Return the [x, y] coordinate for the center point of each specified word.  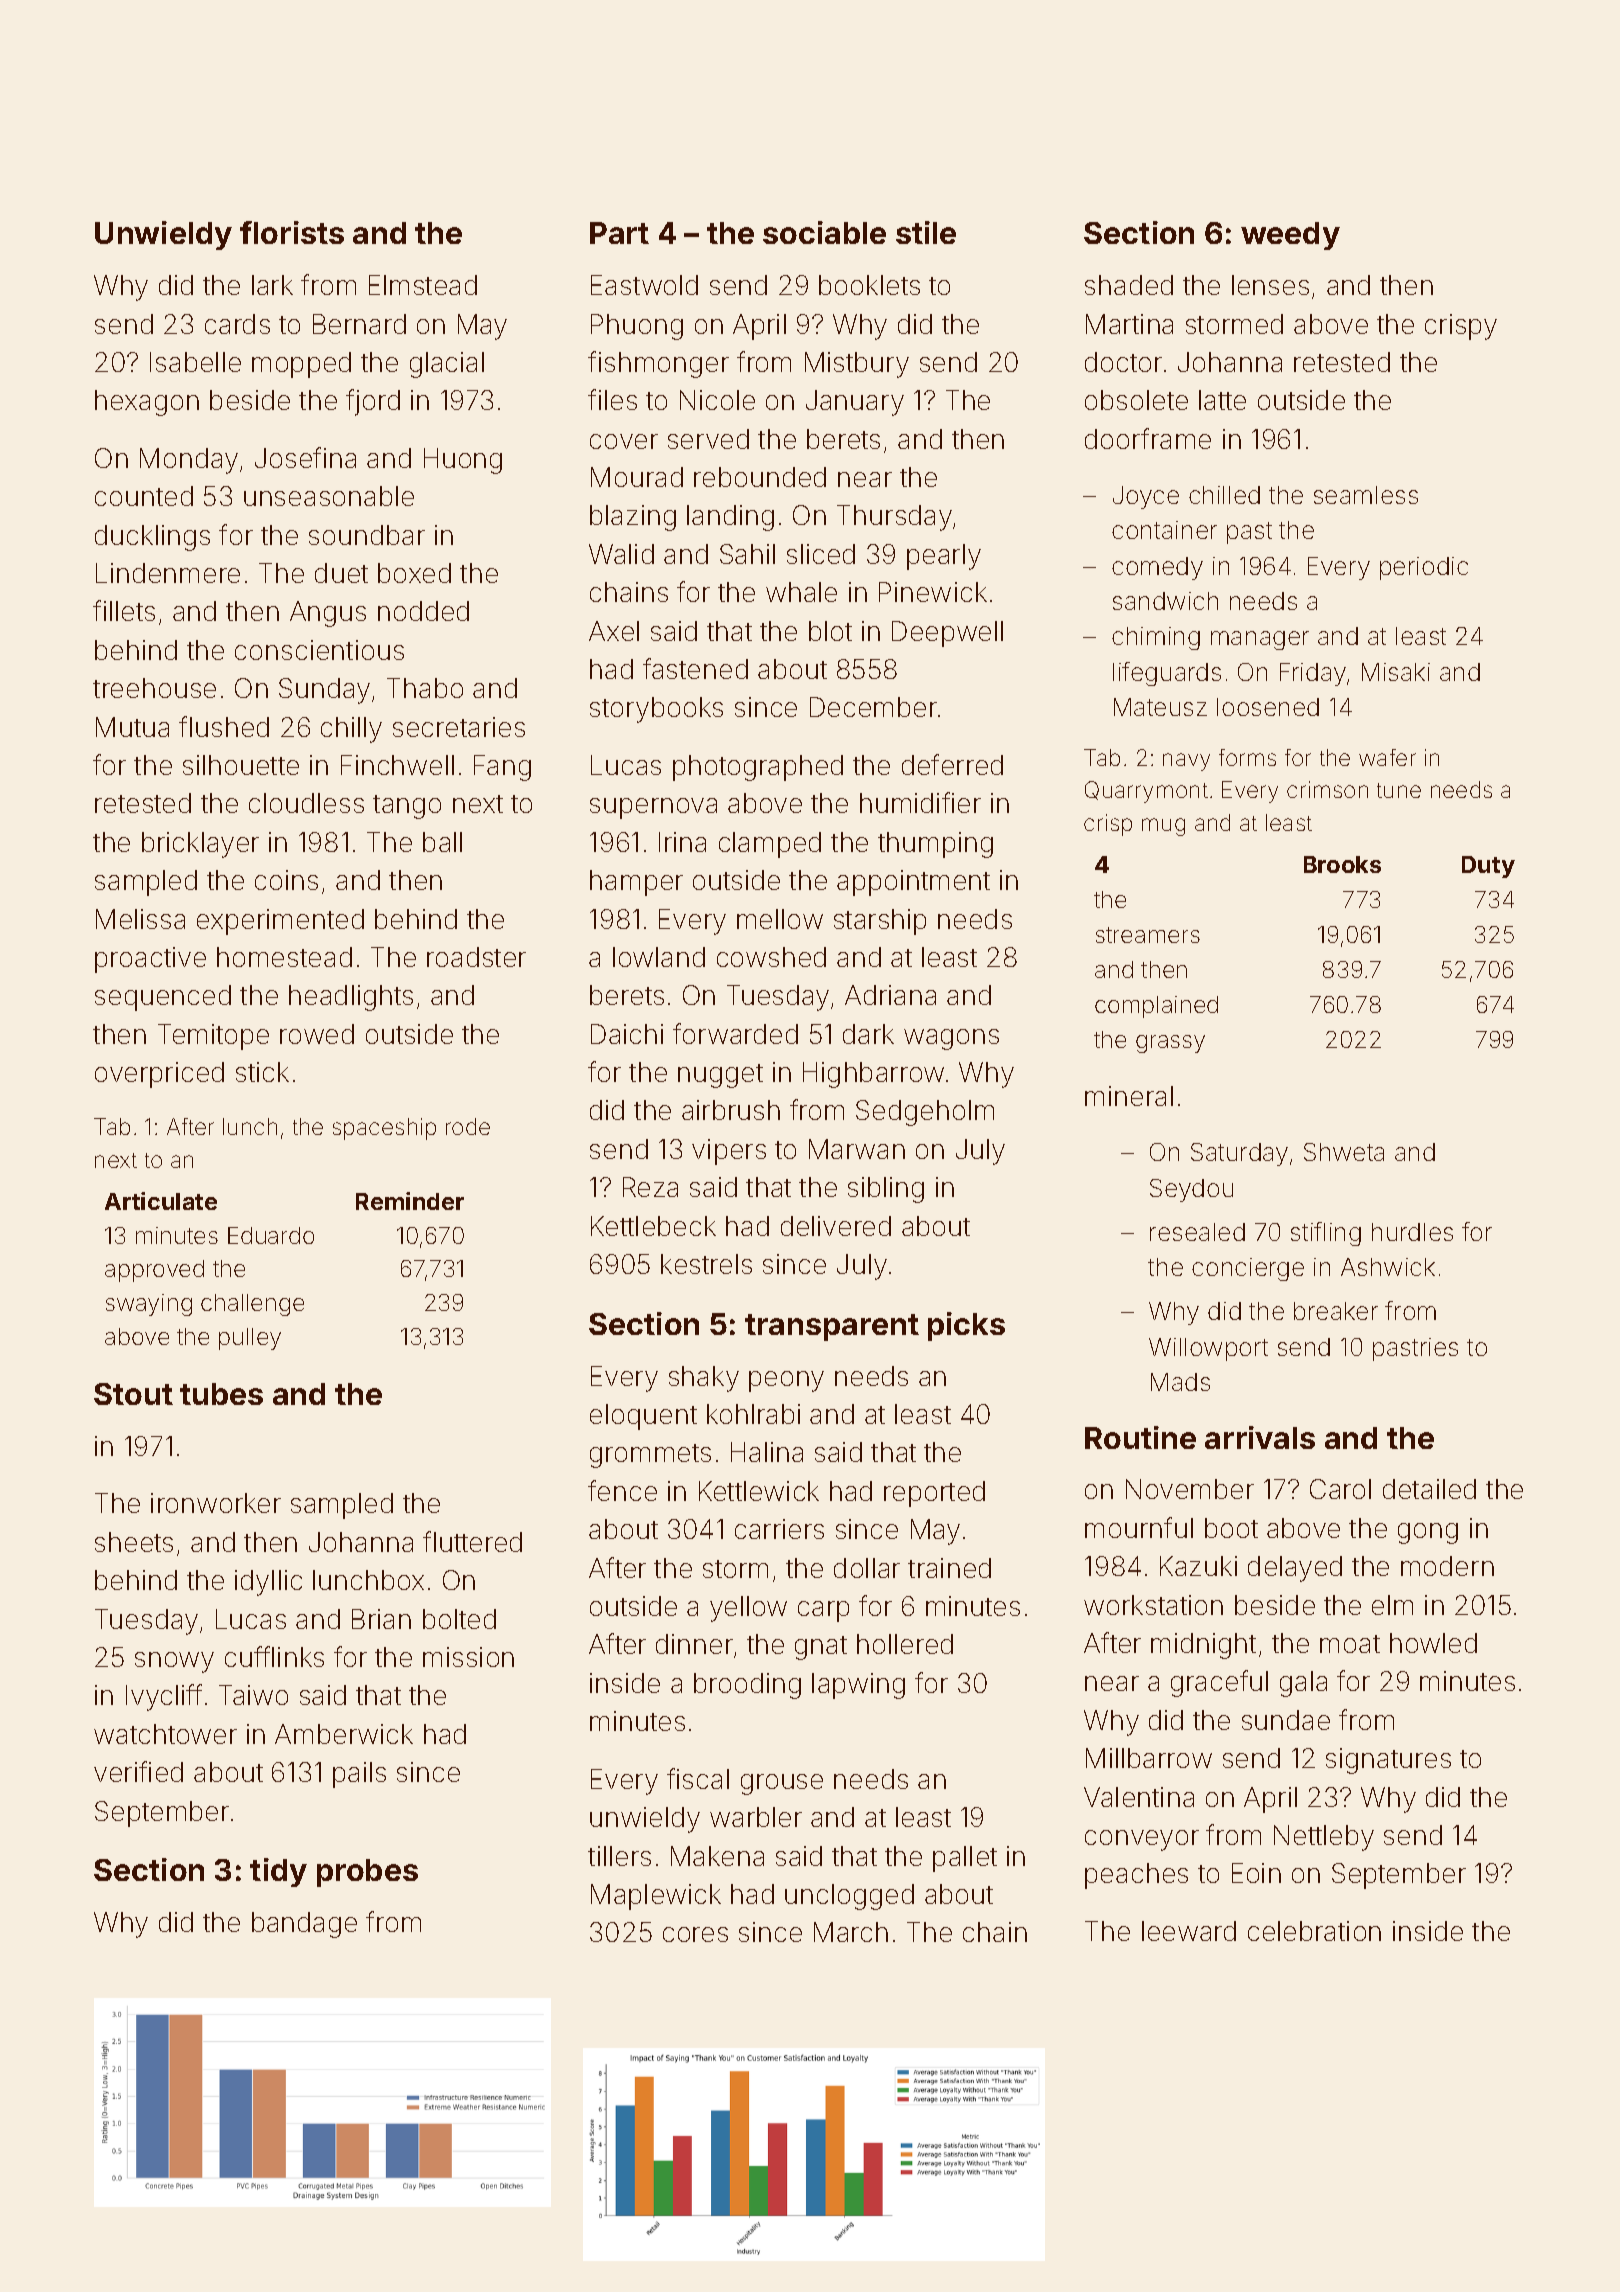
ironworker [216, 1503]
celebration [1314, 1931]
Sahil [747, 554]
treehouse [154, 688]
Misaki [1396, 672]
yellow [748, 1609]
